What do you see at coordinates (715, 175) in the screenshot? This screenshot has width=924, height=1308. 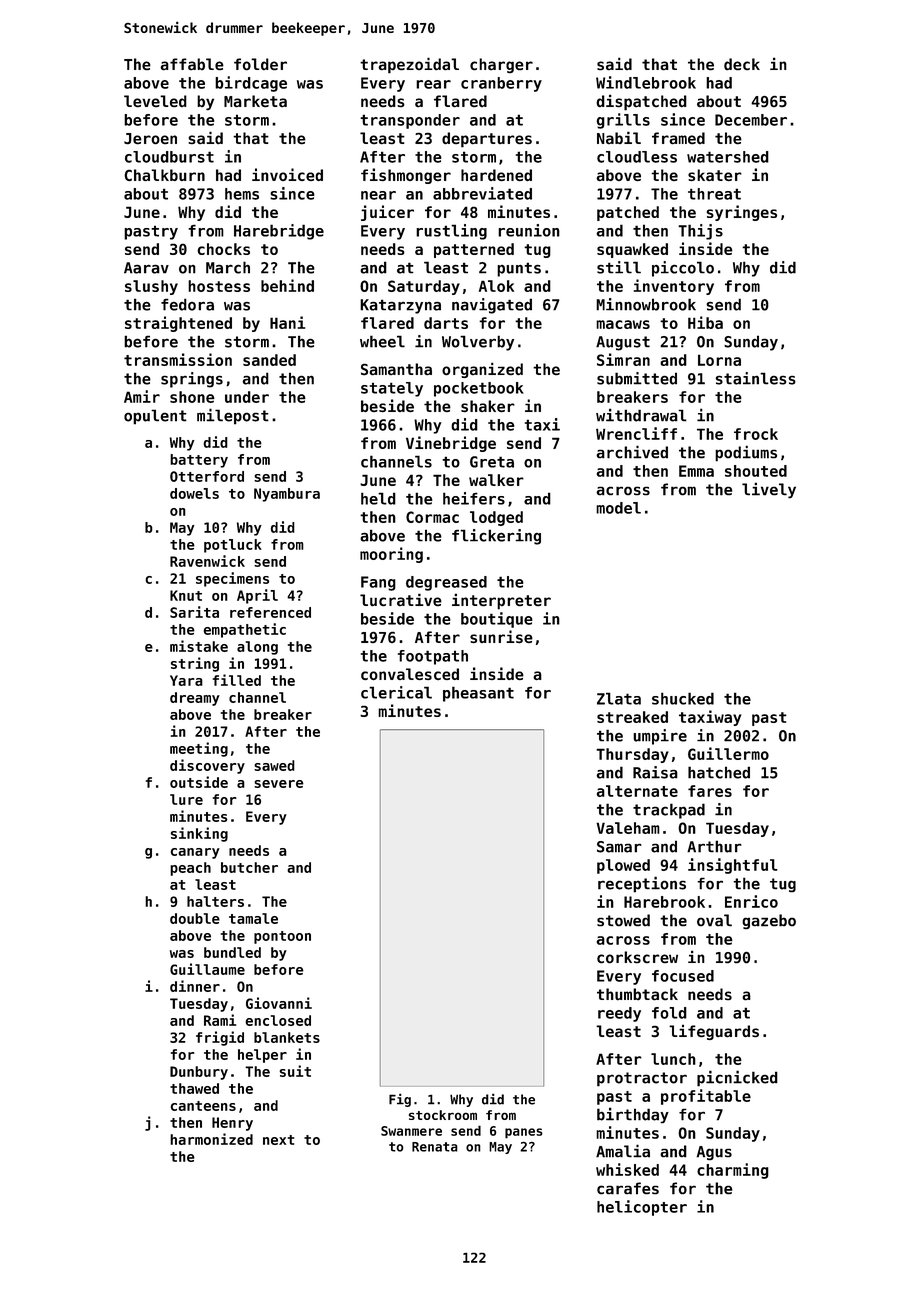 I see `skater` at bounding box center [715, 175].
